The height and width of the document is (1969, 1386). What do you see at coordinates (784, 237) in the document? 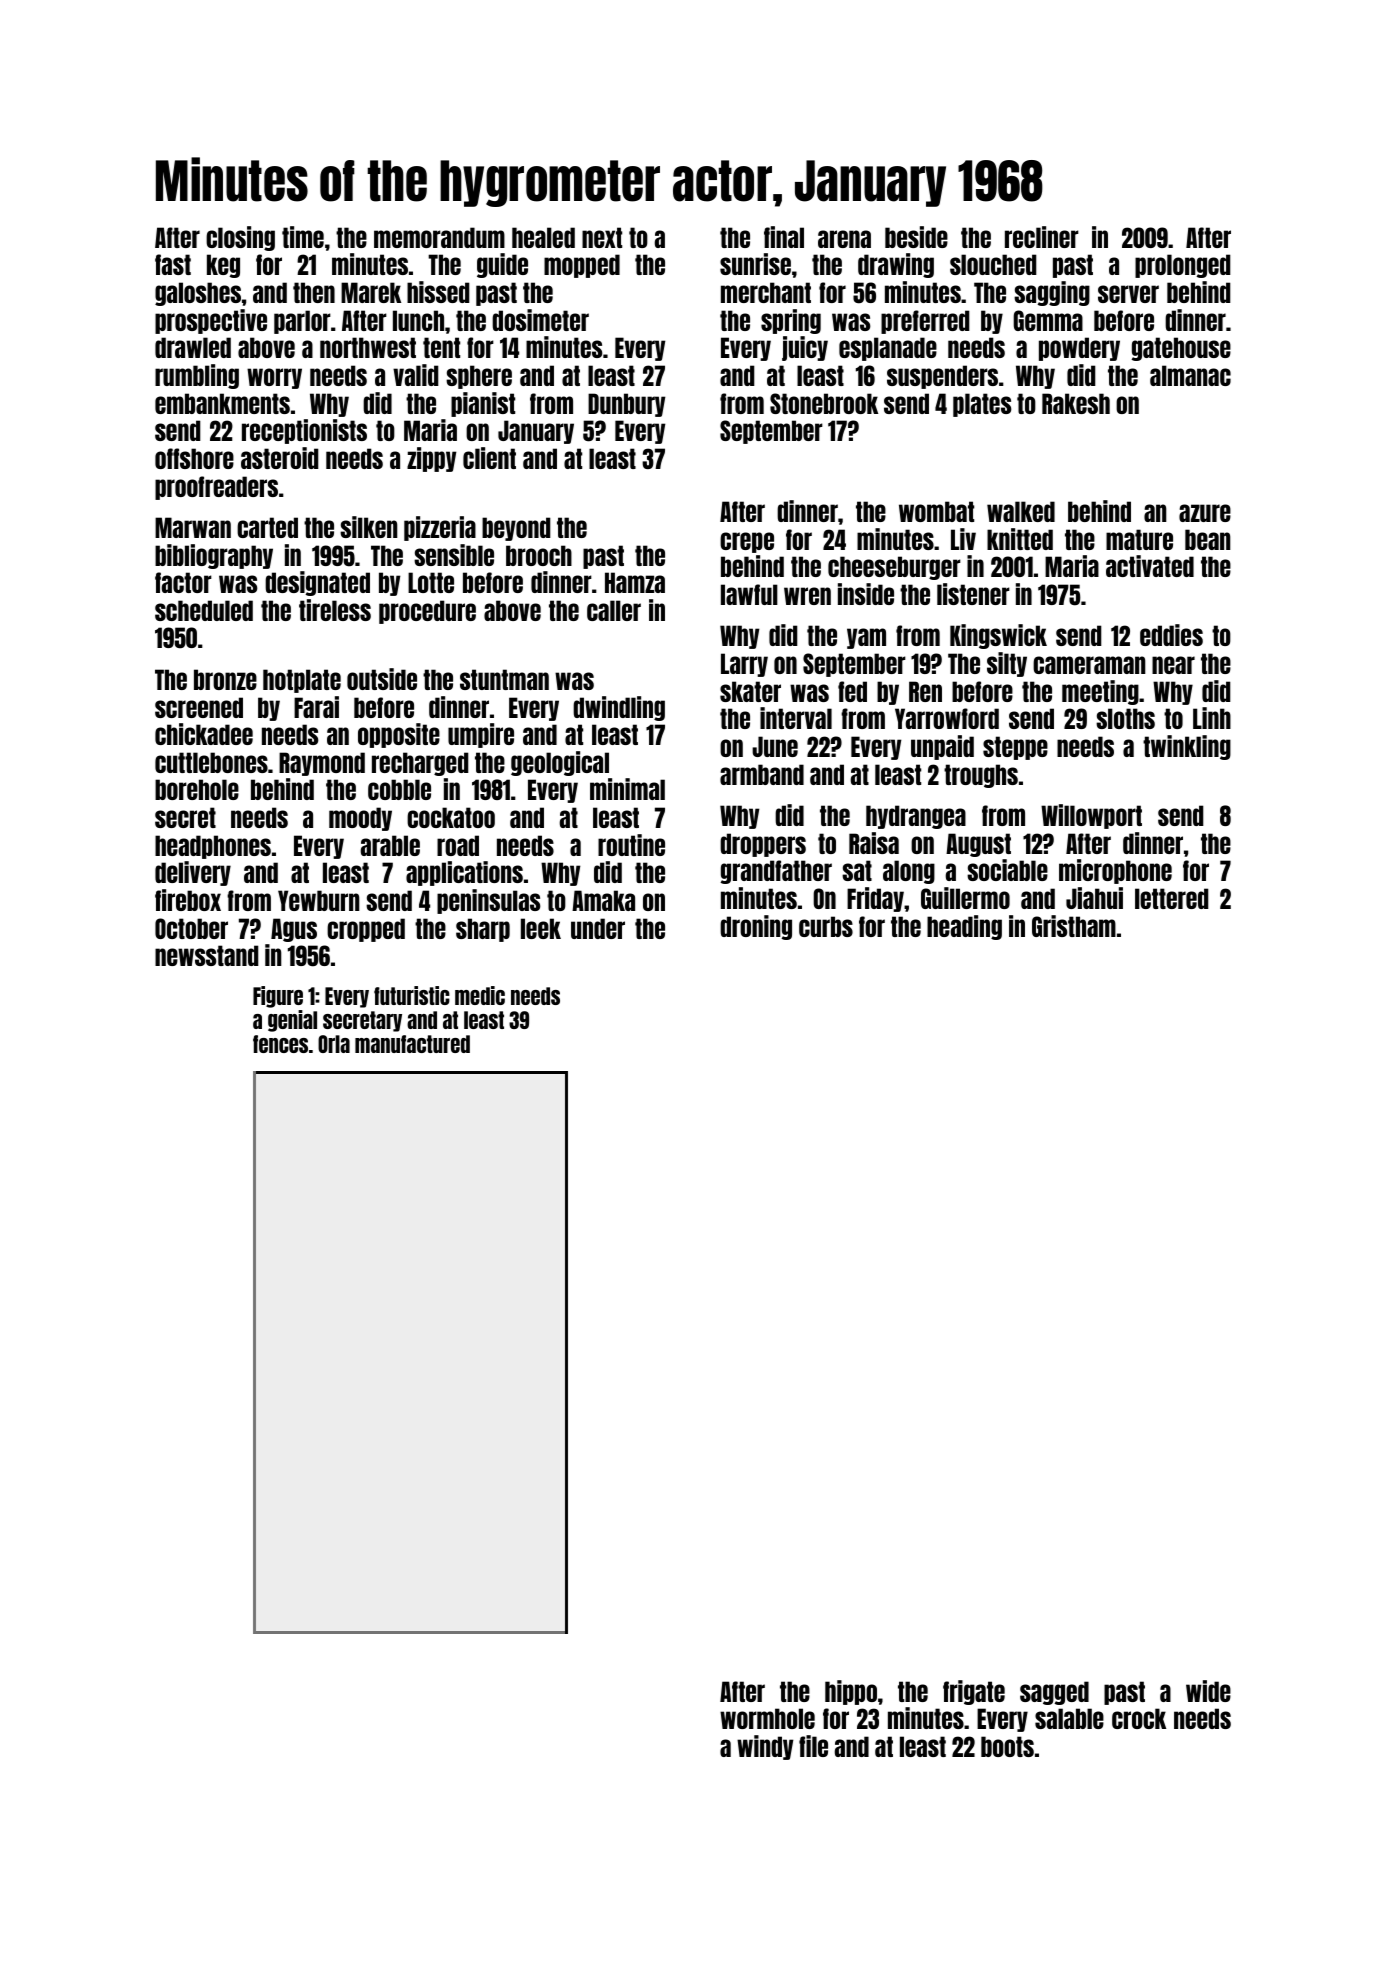
I see `final` at bounding box center [784, 237].
